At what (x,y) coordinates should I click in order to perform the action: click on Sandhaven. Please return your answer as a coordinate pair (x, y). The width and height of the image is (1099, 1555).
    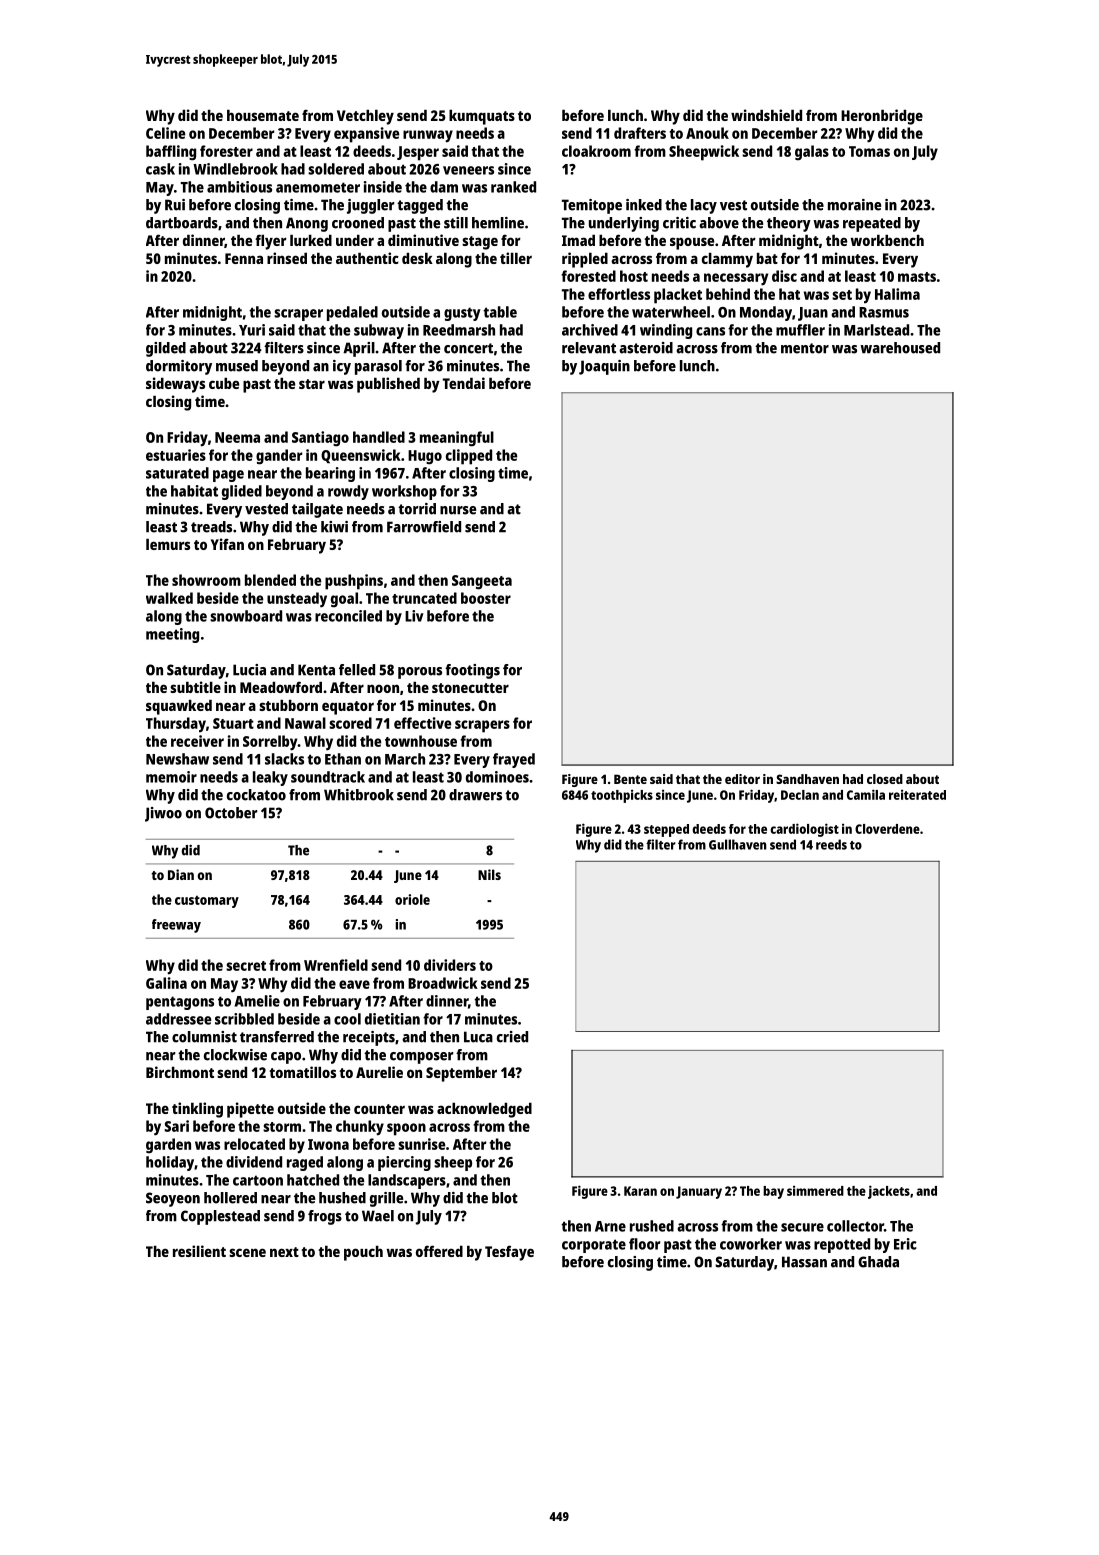
    Looking at the image, I should click on (807, 779).
